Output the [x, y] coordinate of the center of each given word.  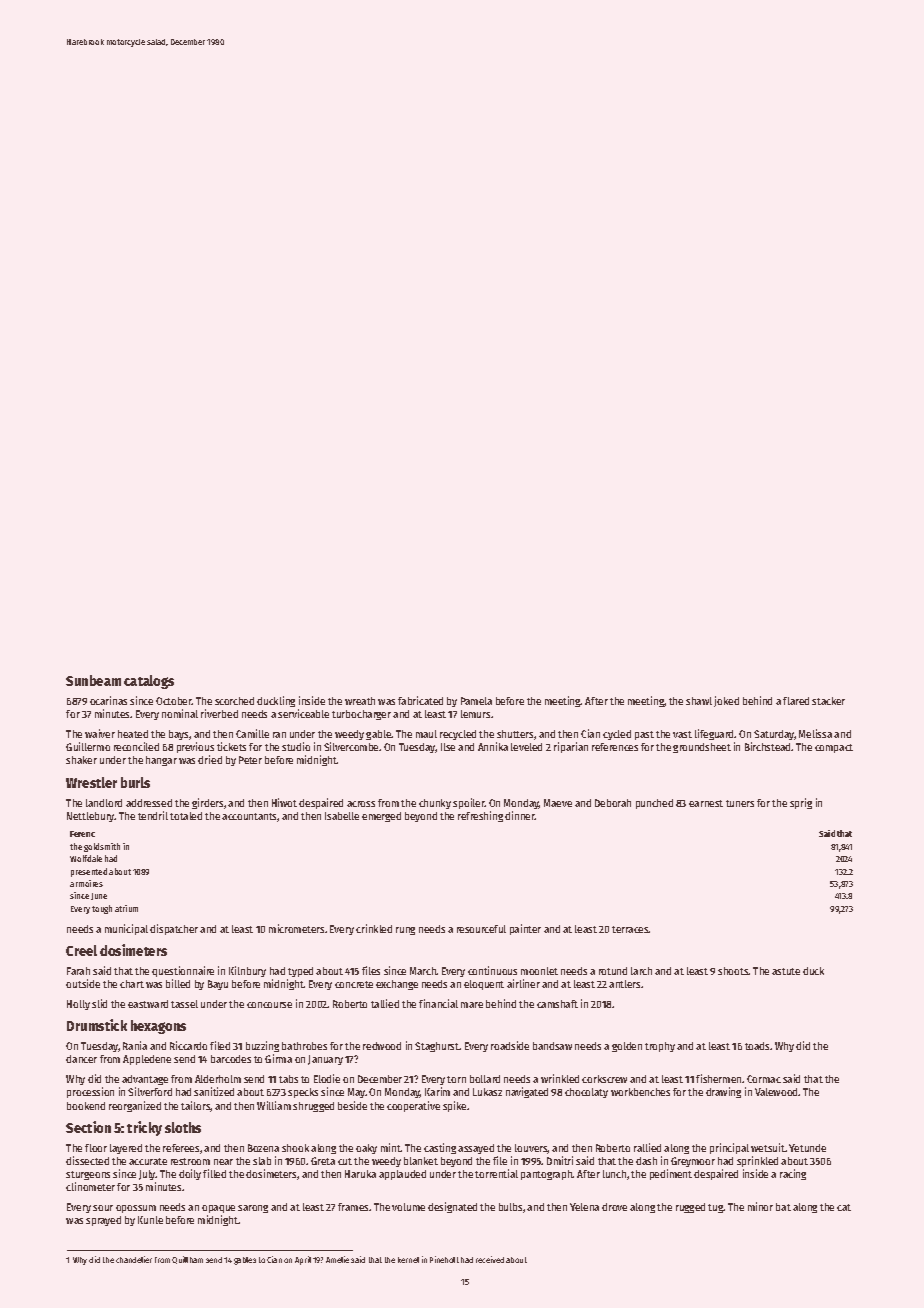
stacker [828, 701]
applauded [402, 1175]
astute [786, 971]
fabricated [420, 700]
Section [88, 1127]
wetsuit [768, 1147]
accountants [250, 817]
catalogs [149, 682]
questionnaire [183, 971]
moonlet [539, 971]
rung [405, 931]
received [490, 1259]
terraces [630, 929]
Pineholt [444, 1259]
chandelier [134, 1259]
